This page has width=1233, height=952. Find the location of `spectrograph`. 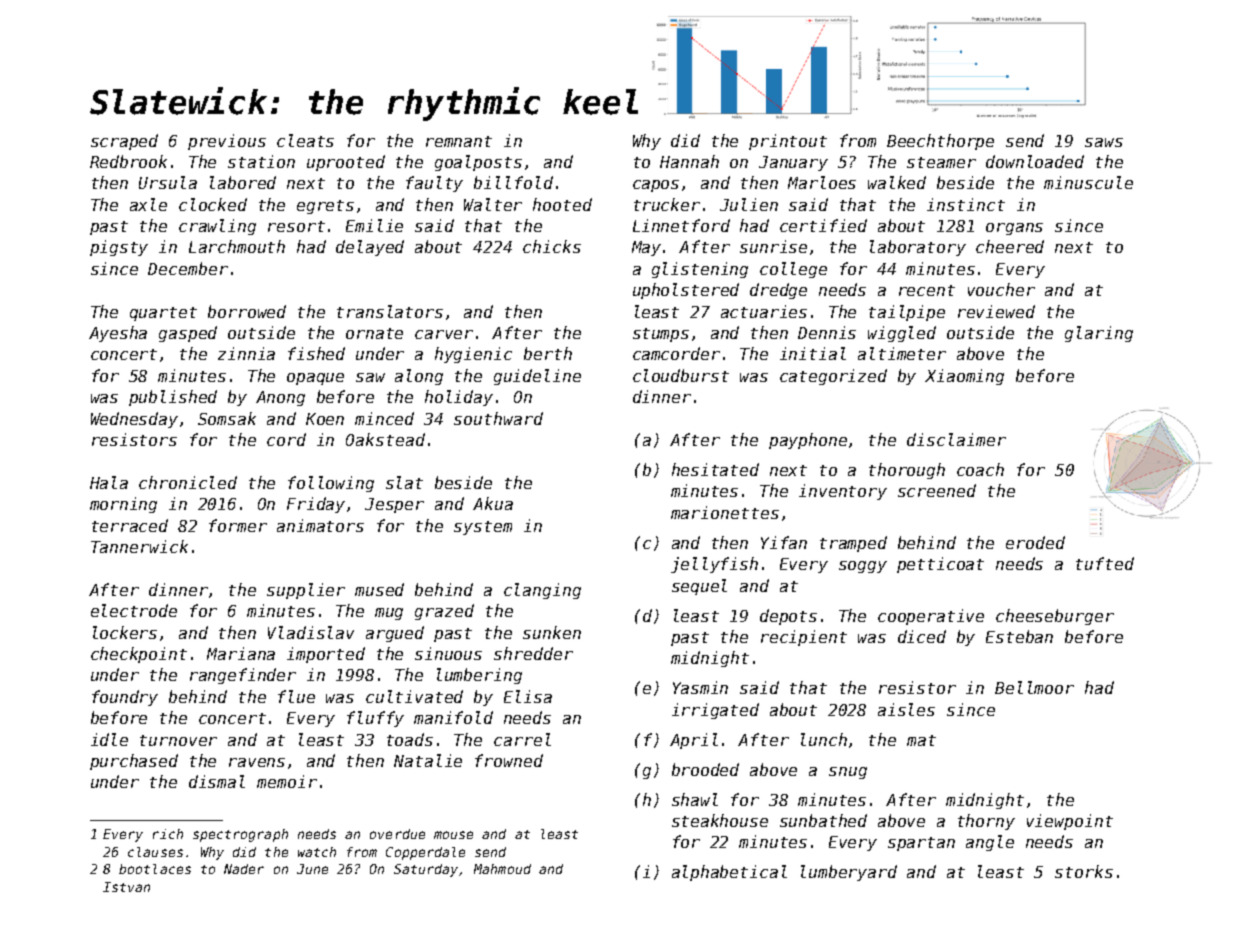

spectrograph is located at coordinates (240, 835).
